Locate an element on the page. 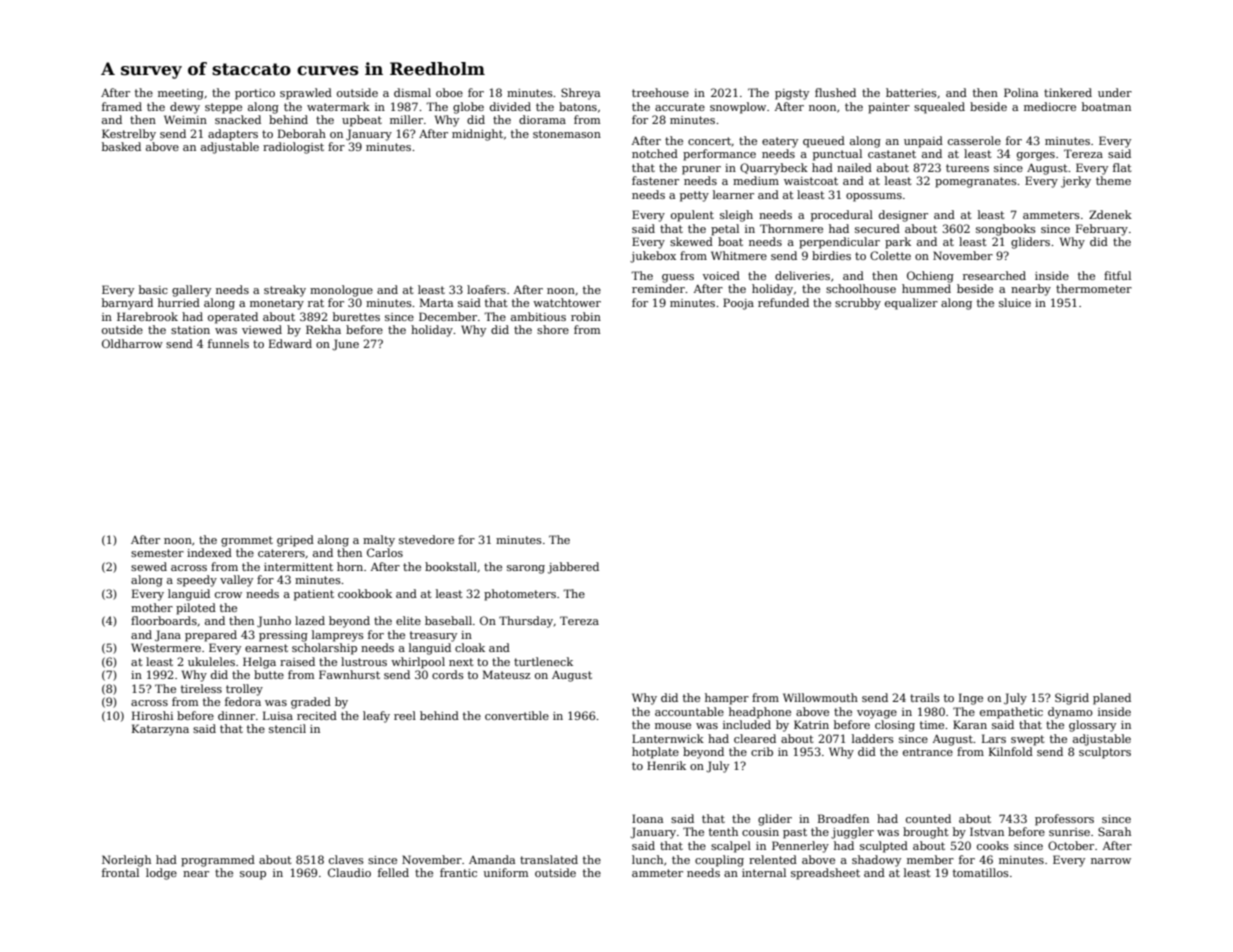 Image resolution: width=1233 pixels, height=952 pixels. programmed is located at coordinates (218, 861).
